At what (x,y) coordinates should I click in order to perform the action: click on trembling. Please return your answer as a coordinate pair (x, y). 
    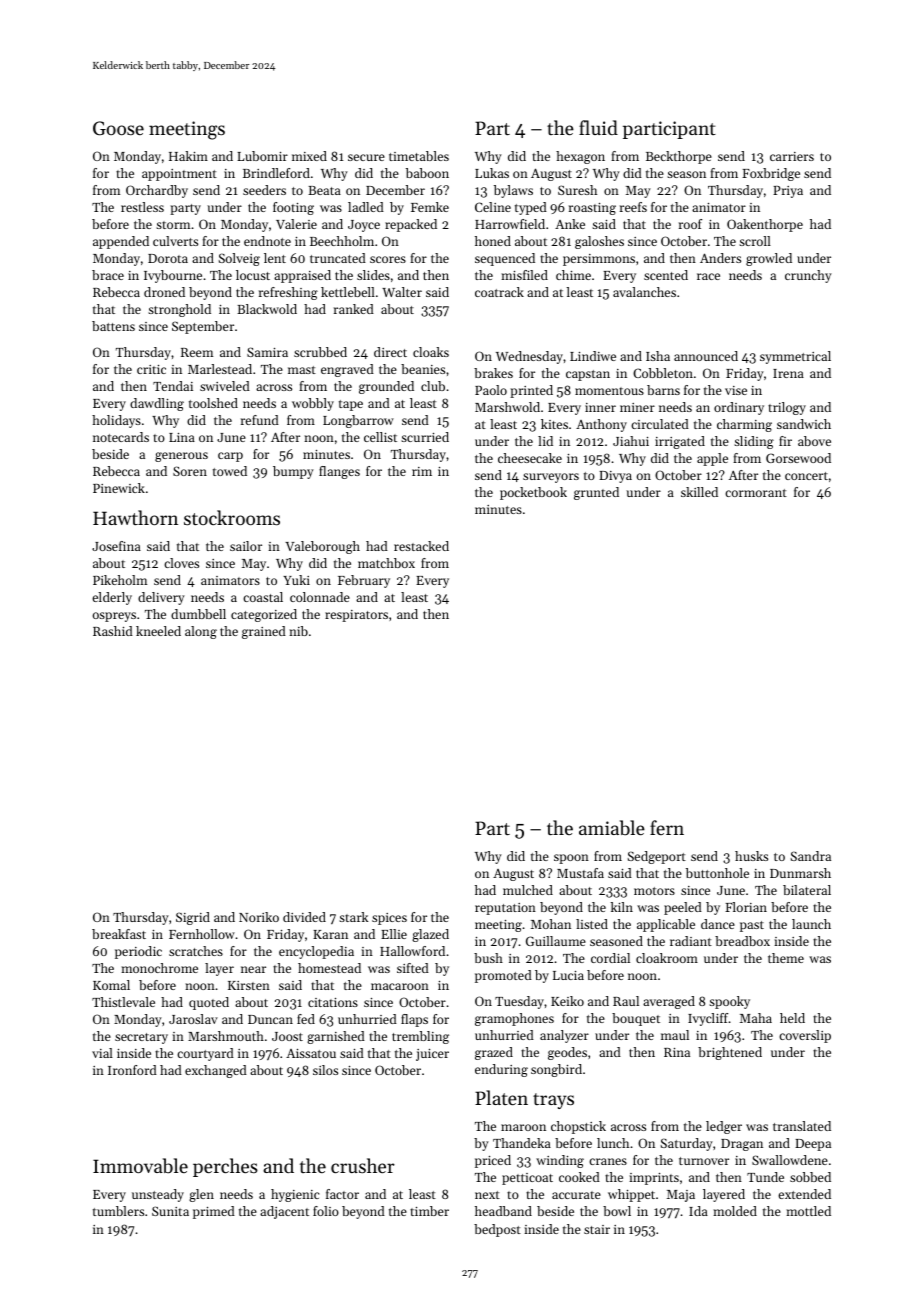
    Looking at the image, I should click on (420, 1037).
